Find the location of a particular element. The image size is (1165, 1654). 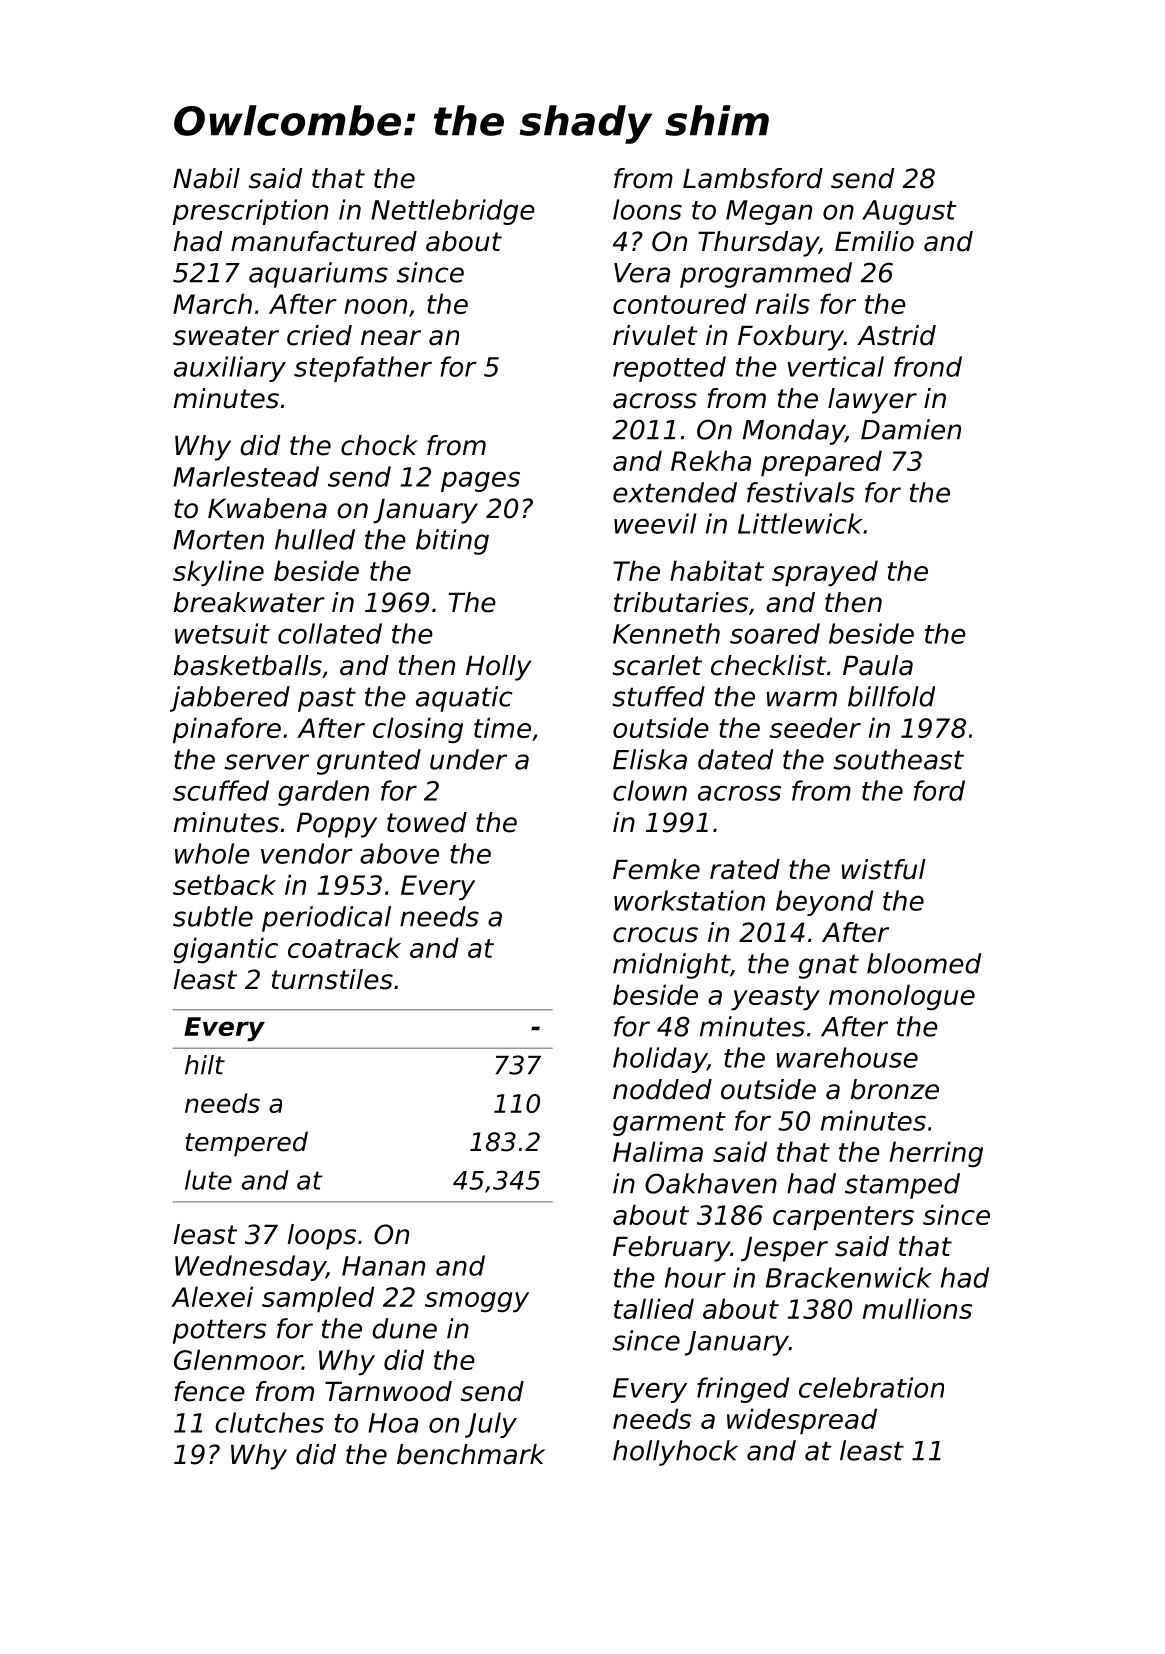

clutches is located at coordinates (269, 1422).
